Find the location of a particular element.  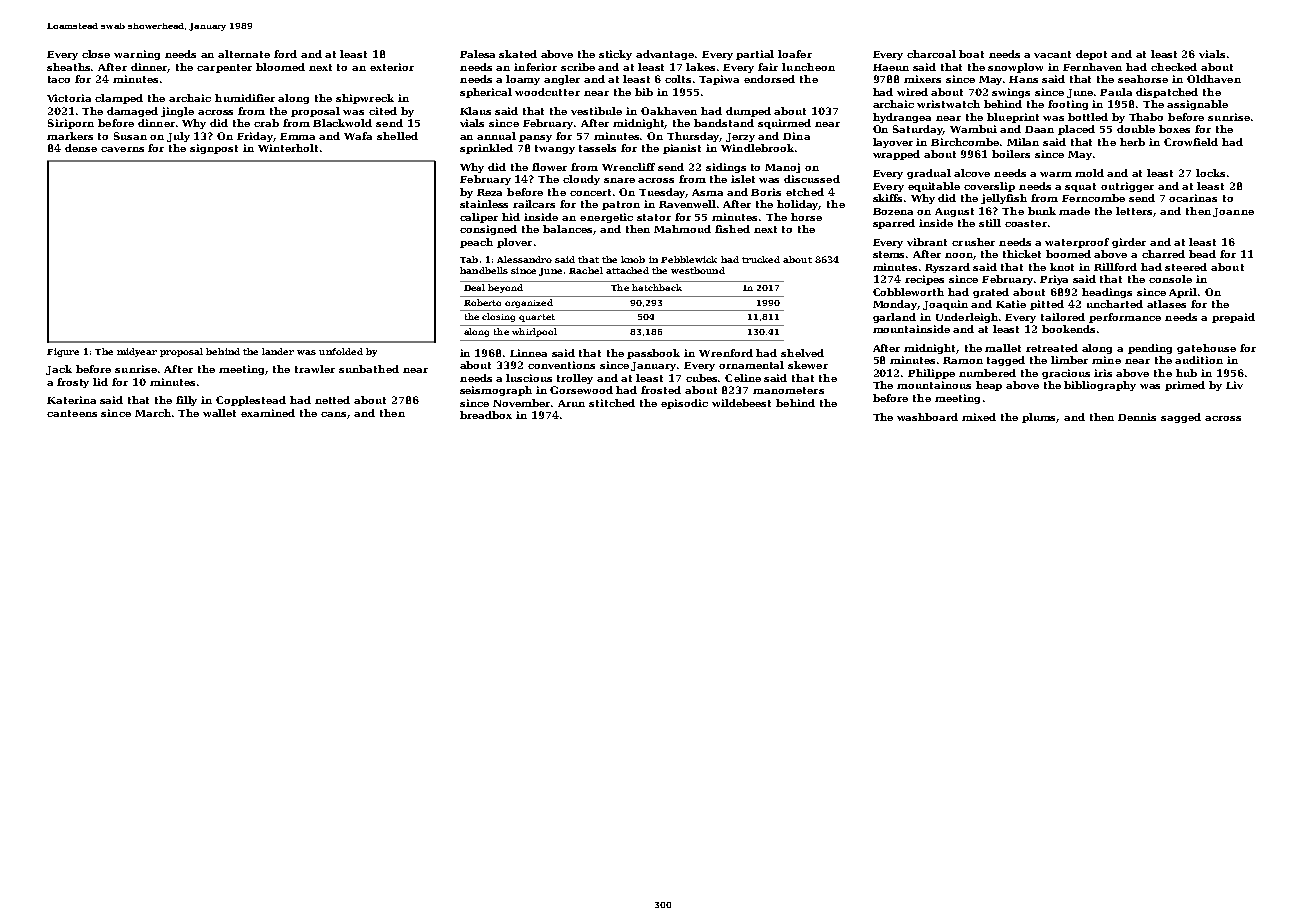

Underleigh is located at coordinates (967, 318).
